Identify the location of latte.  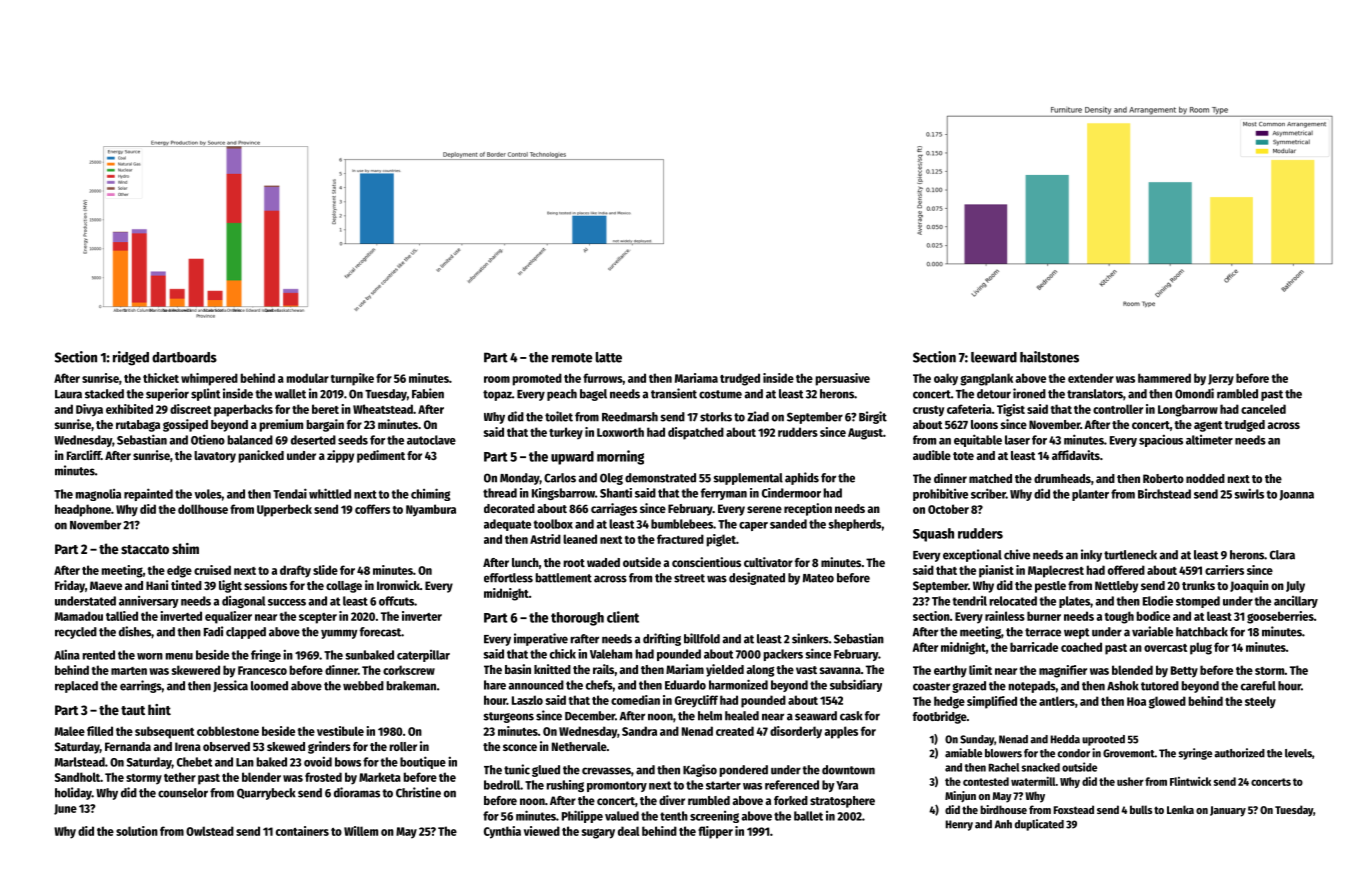
(609, 357).
